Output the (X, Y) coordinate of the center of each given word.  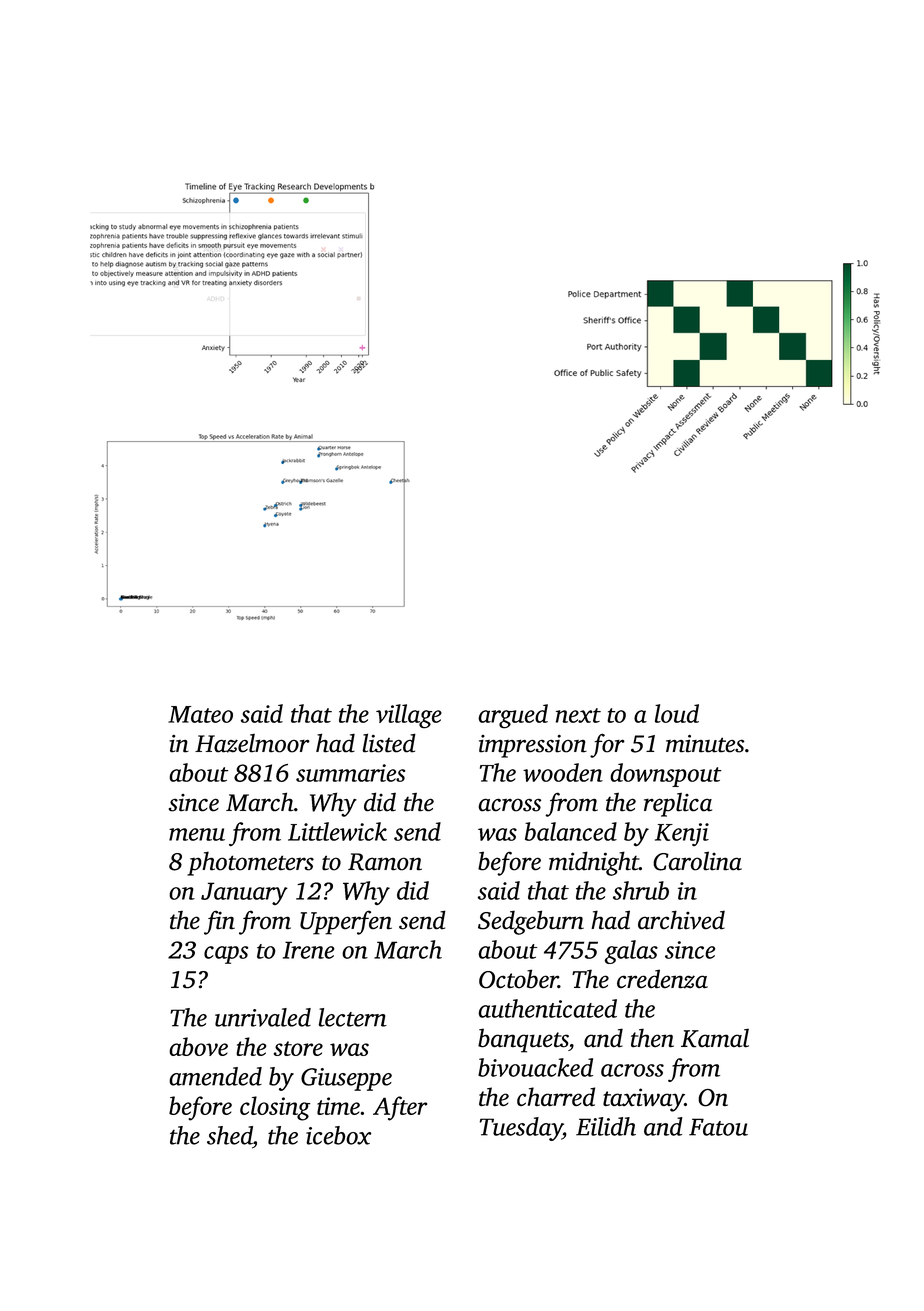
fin (219, 923)
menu (197, 834)
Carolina (697, 861)
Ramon (385, 862)
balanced (571, 831)
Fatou (718, 1127)
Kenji (682, 834)
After (400, 1108)
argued (513, 716)
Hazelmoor (252, 743)
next (578, 715)
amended (215, 1076)
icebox (338, 1135)
